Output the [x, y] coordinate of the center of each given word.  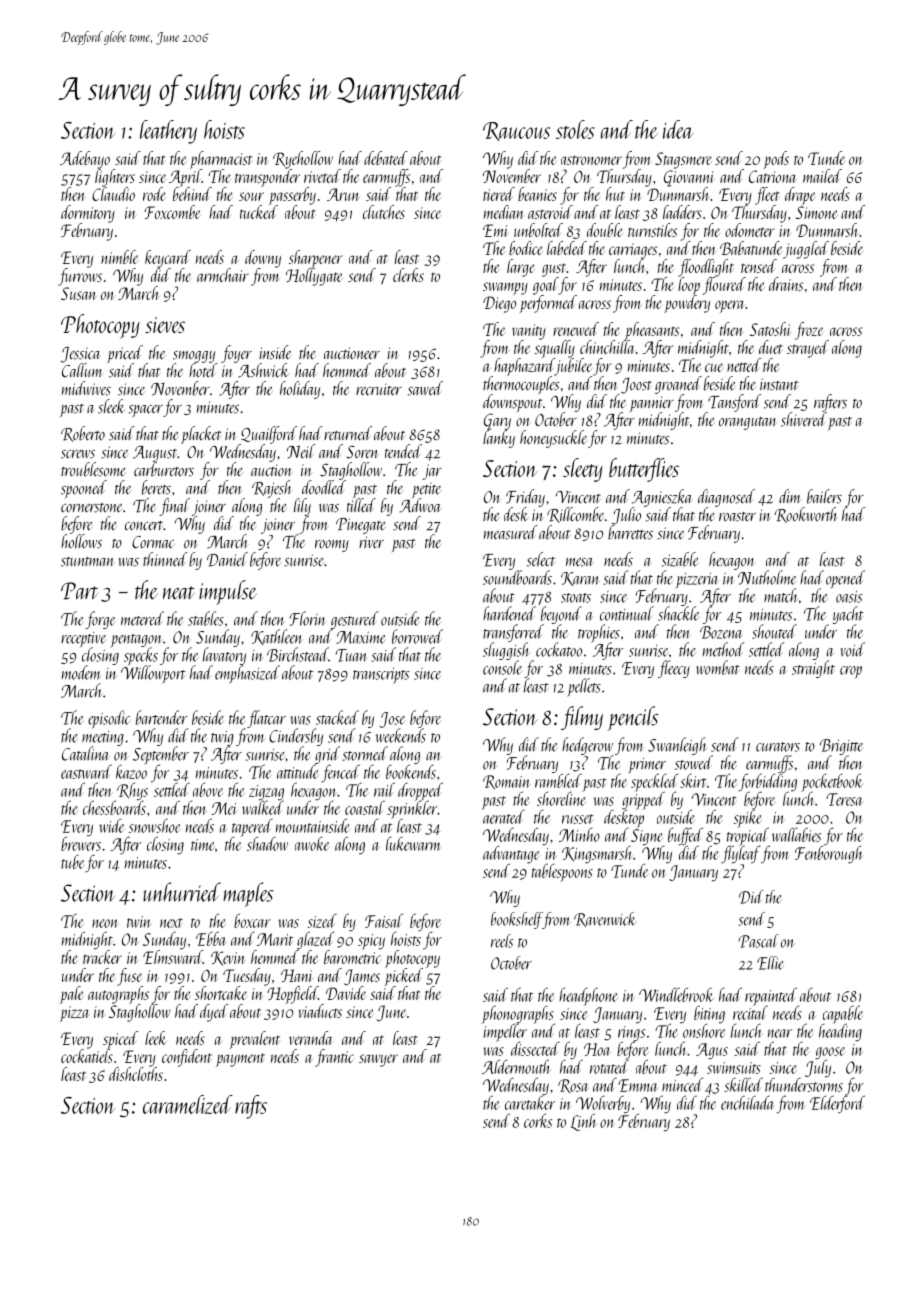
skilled [743, 1084]
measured [511, 532]
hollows [81, 541]
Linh [584, 1122]
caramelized [188, 1104]
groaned [678, 385]
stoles [575, 129]
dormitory [88, 214]
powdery [687, 304]
